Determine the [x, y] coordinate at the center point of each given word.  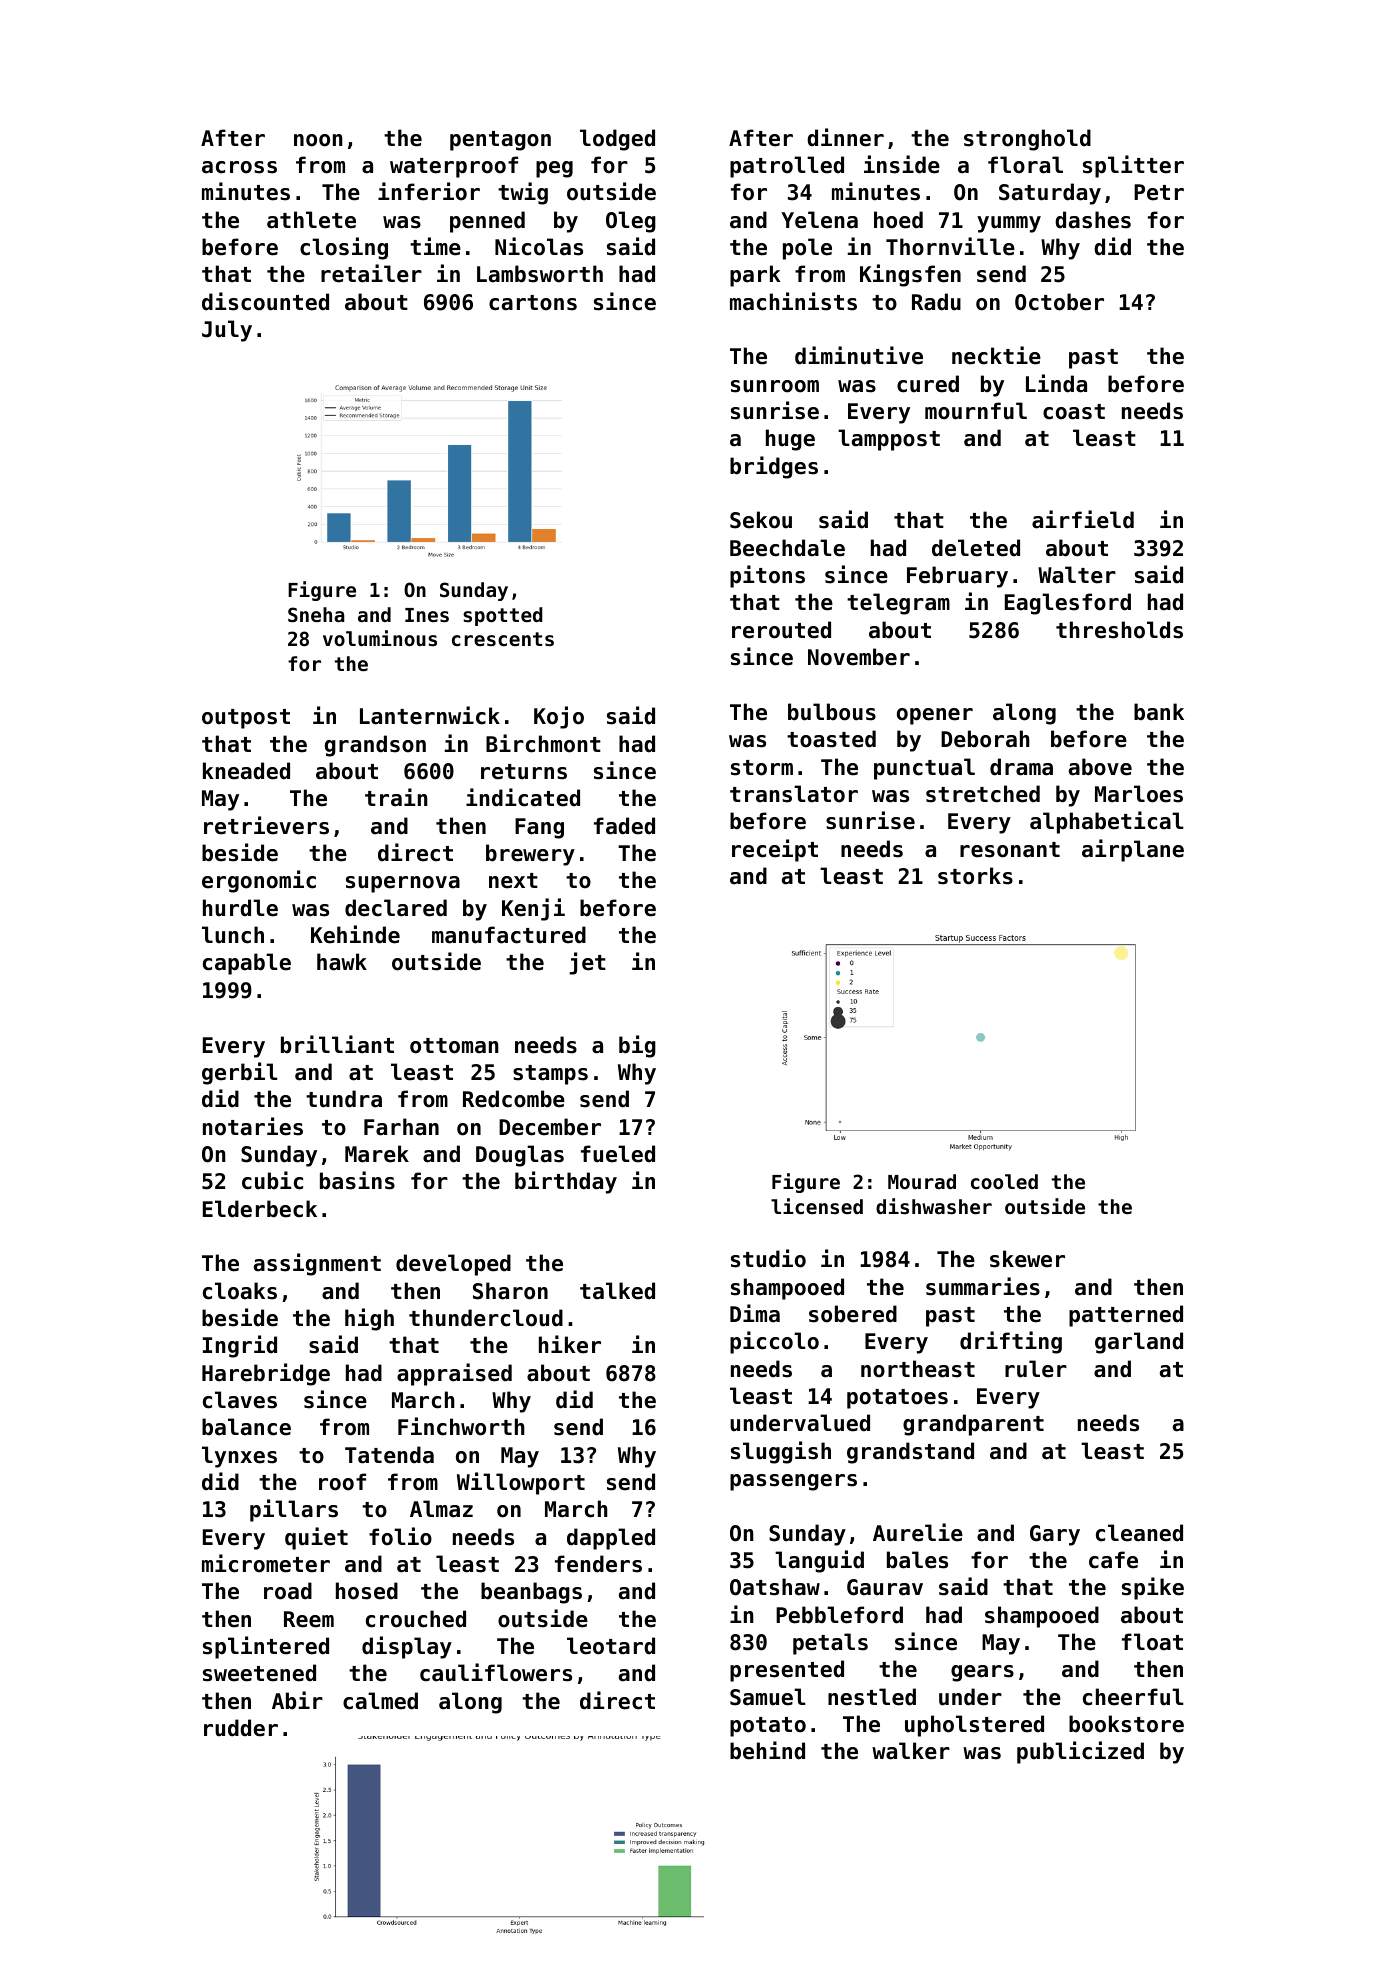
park [755, 276]
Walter [1077, 575]
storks [975, 876]
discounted [265, 301]
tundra [344, 1099]
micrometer [266, 1563]
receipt [775, 850]
